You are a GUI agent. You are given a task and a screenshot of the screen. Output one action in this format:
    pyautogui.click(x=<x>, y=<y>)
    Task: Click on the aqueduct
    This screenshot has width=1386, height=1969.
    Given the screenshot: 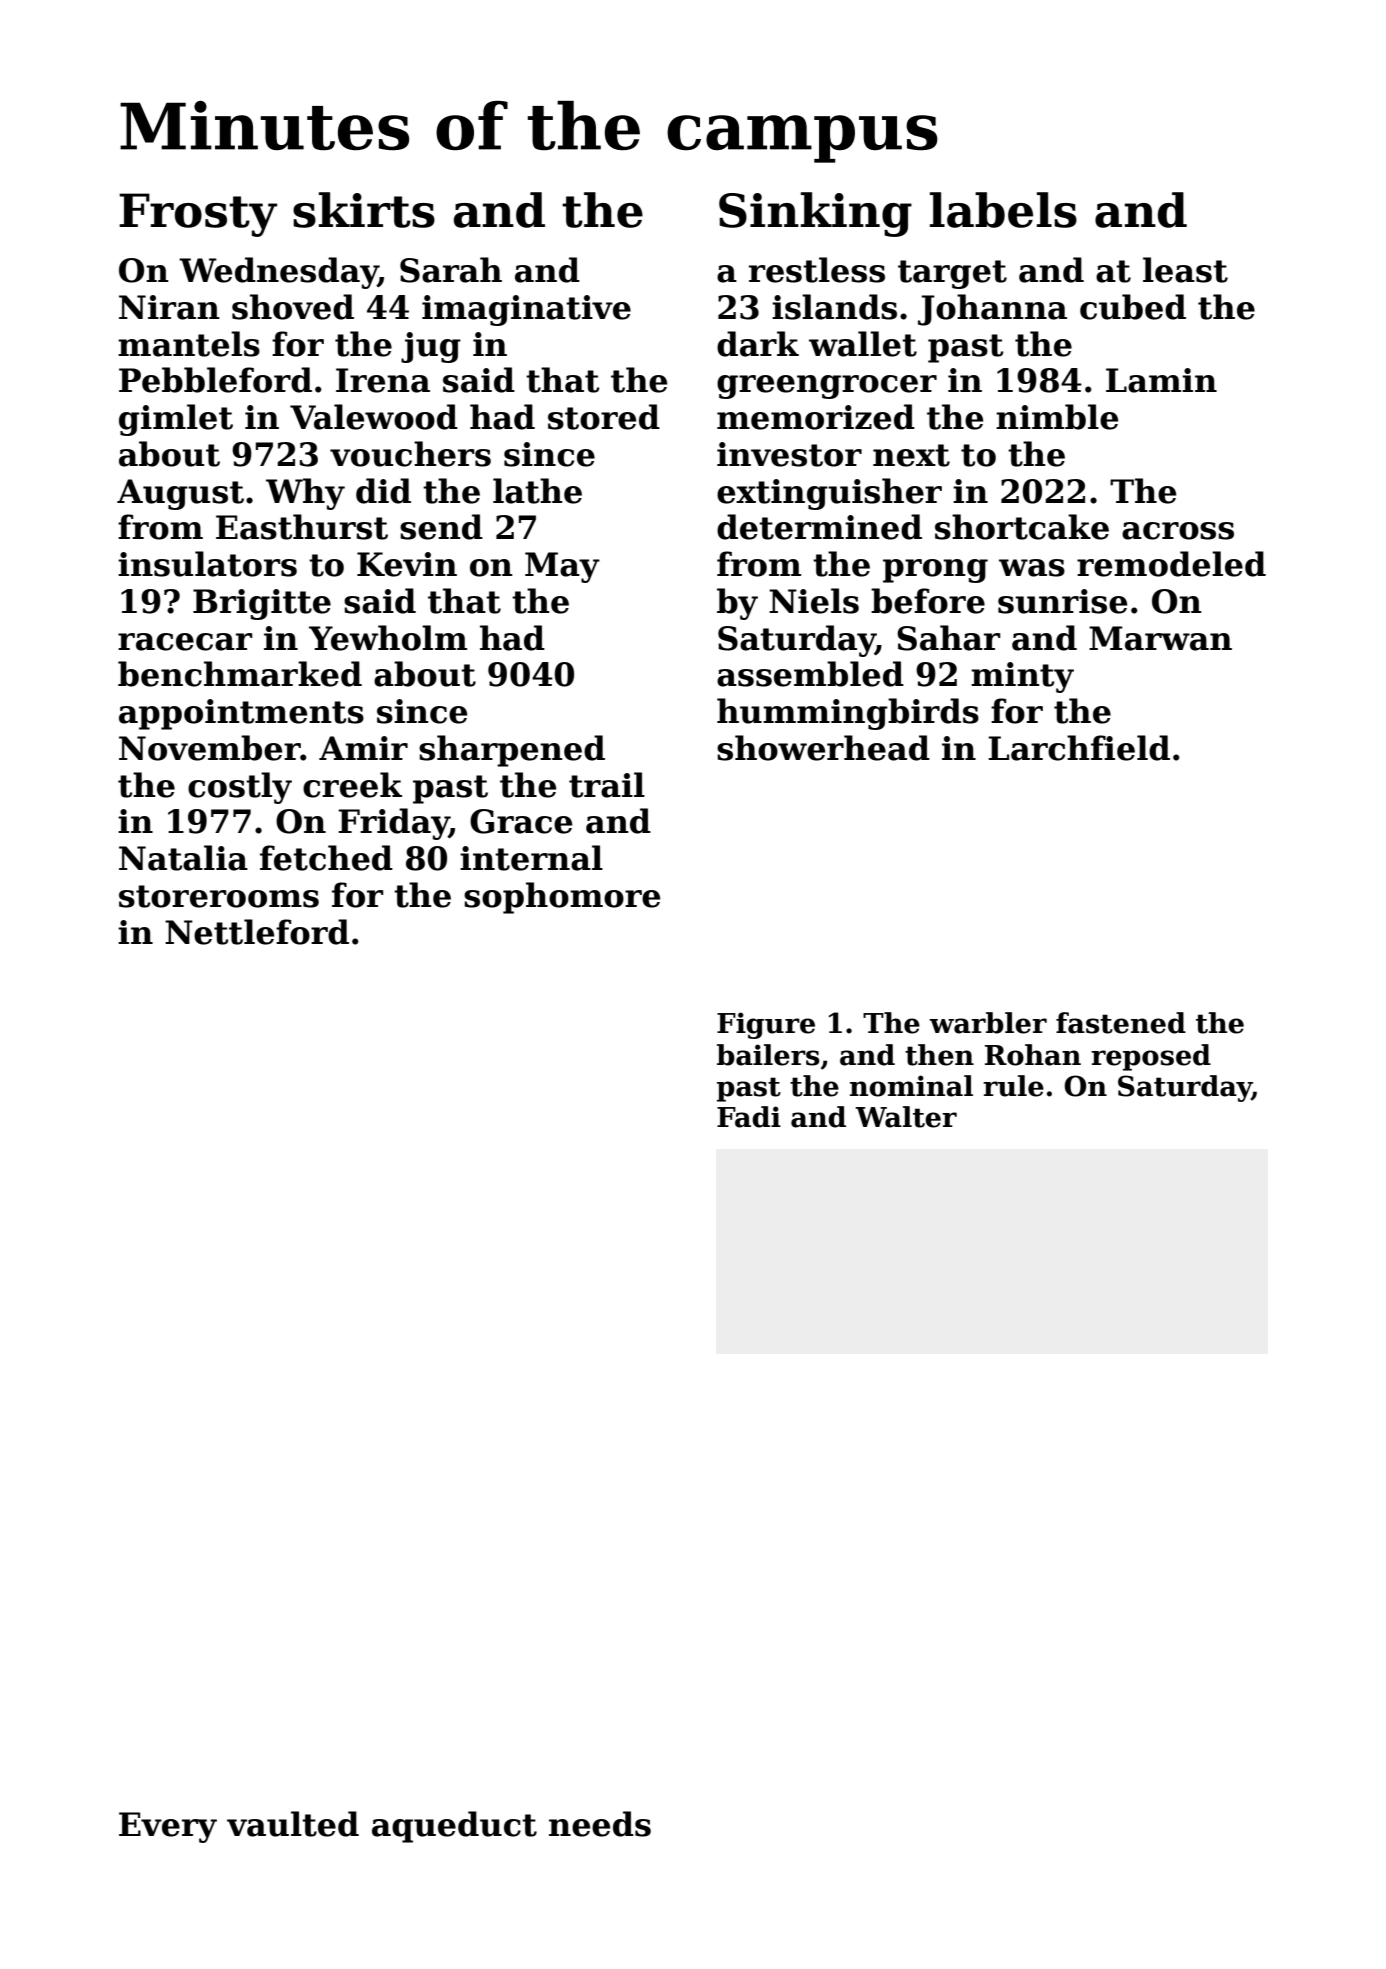 What is the action you would take?
    pyautogui.click(x=454, y=1827)
